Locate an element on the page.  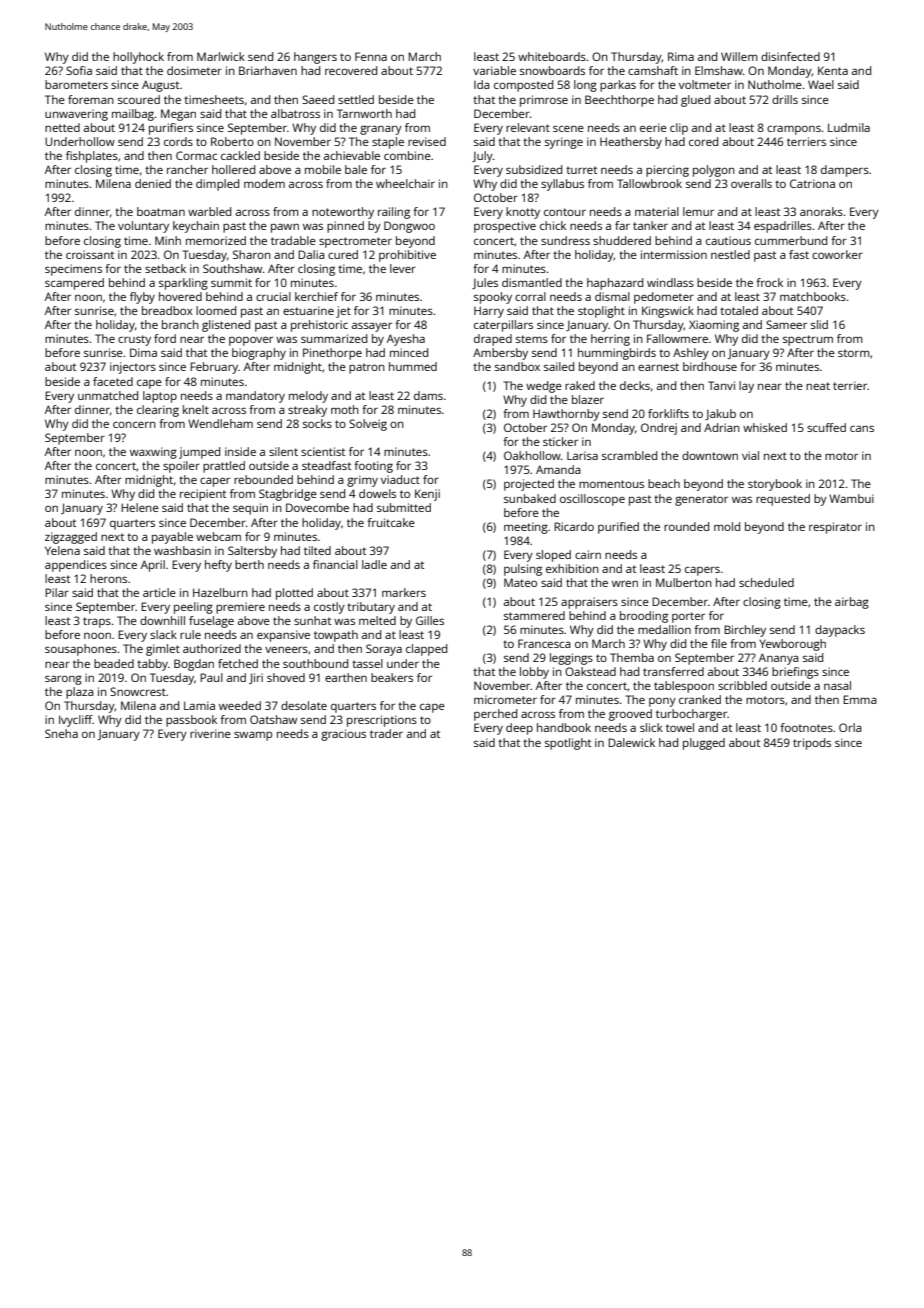
crusty is located at coordinates (134, 340).
